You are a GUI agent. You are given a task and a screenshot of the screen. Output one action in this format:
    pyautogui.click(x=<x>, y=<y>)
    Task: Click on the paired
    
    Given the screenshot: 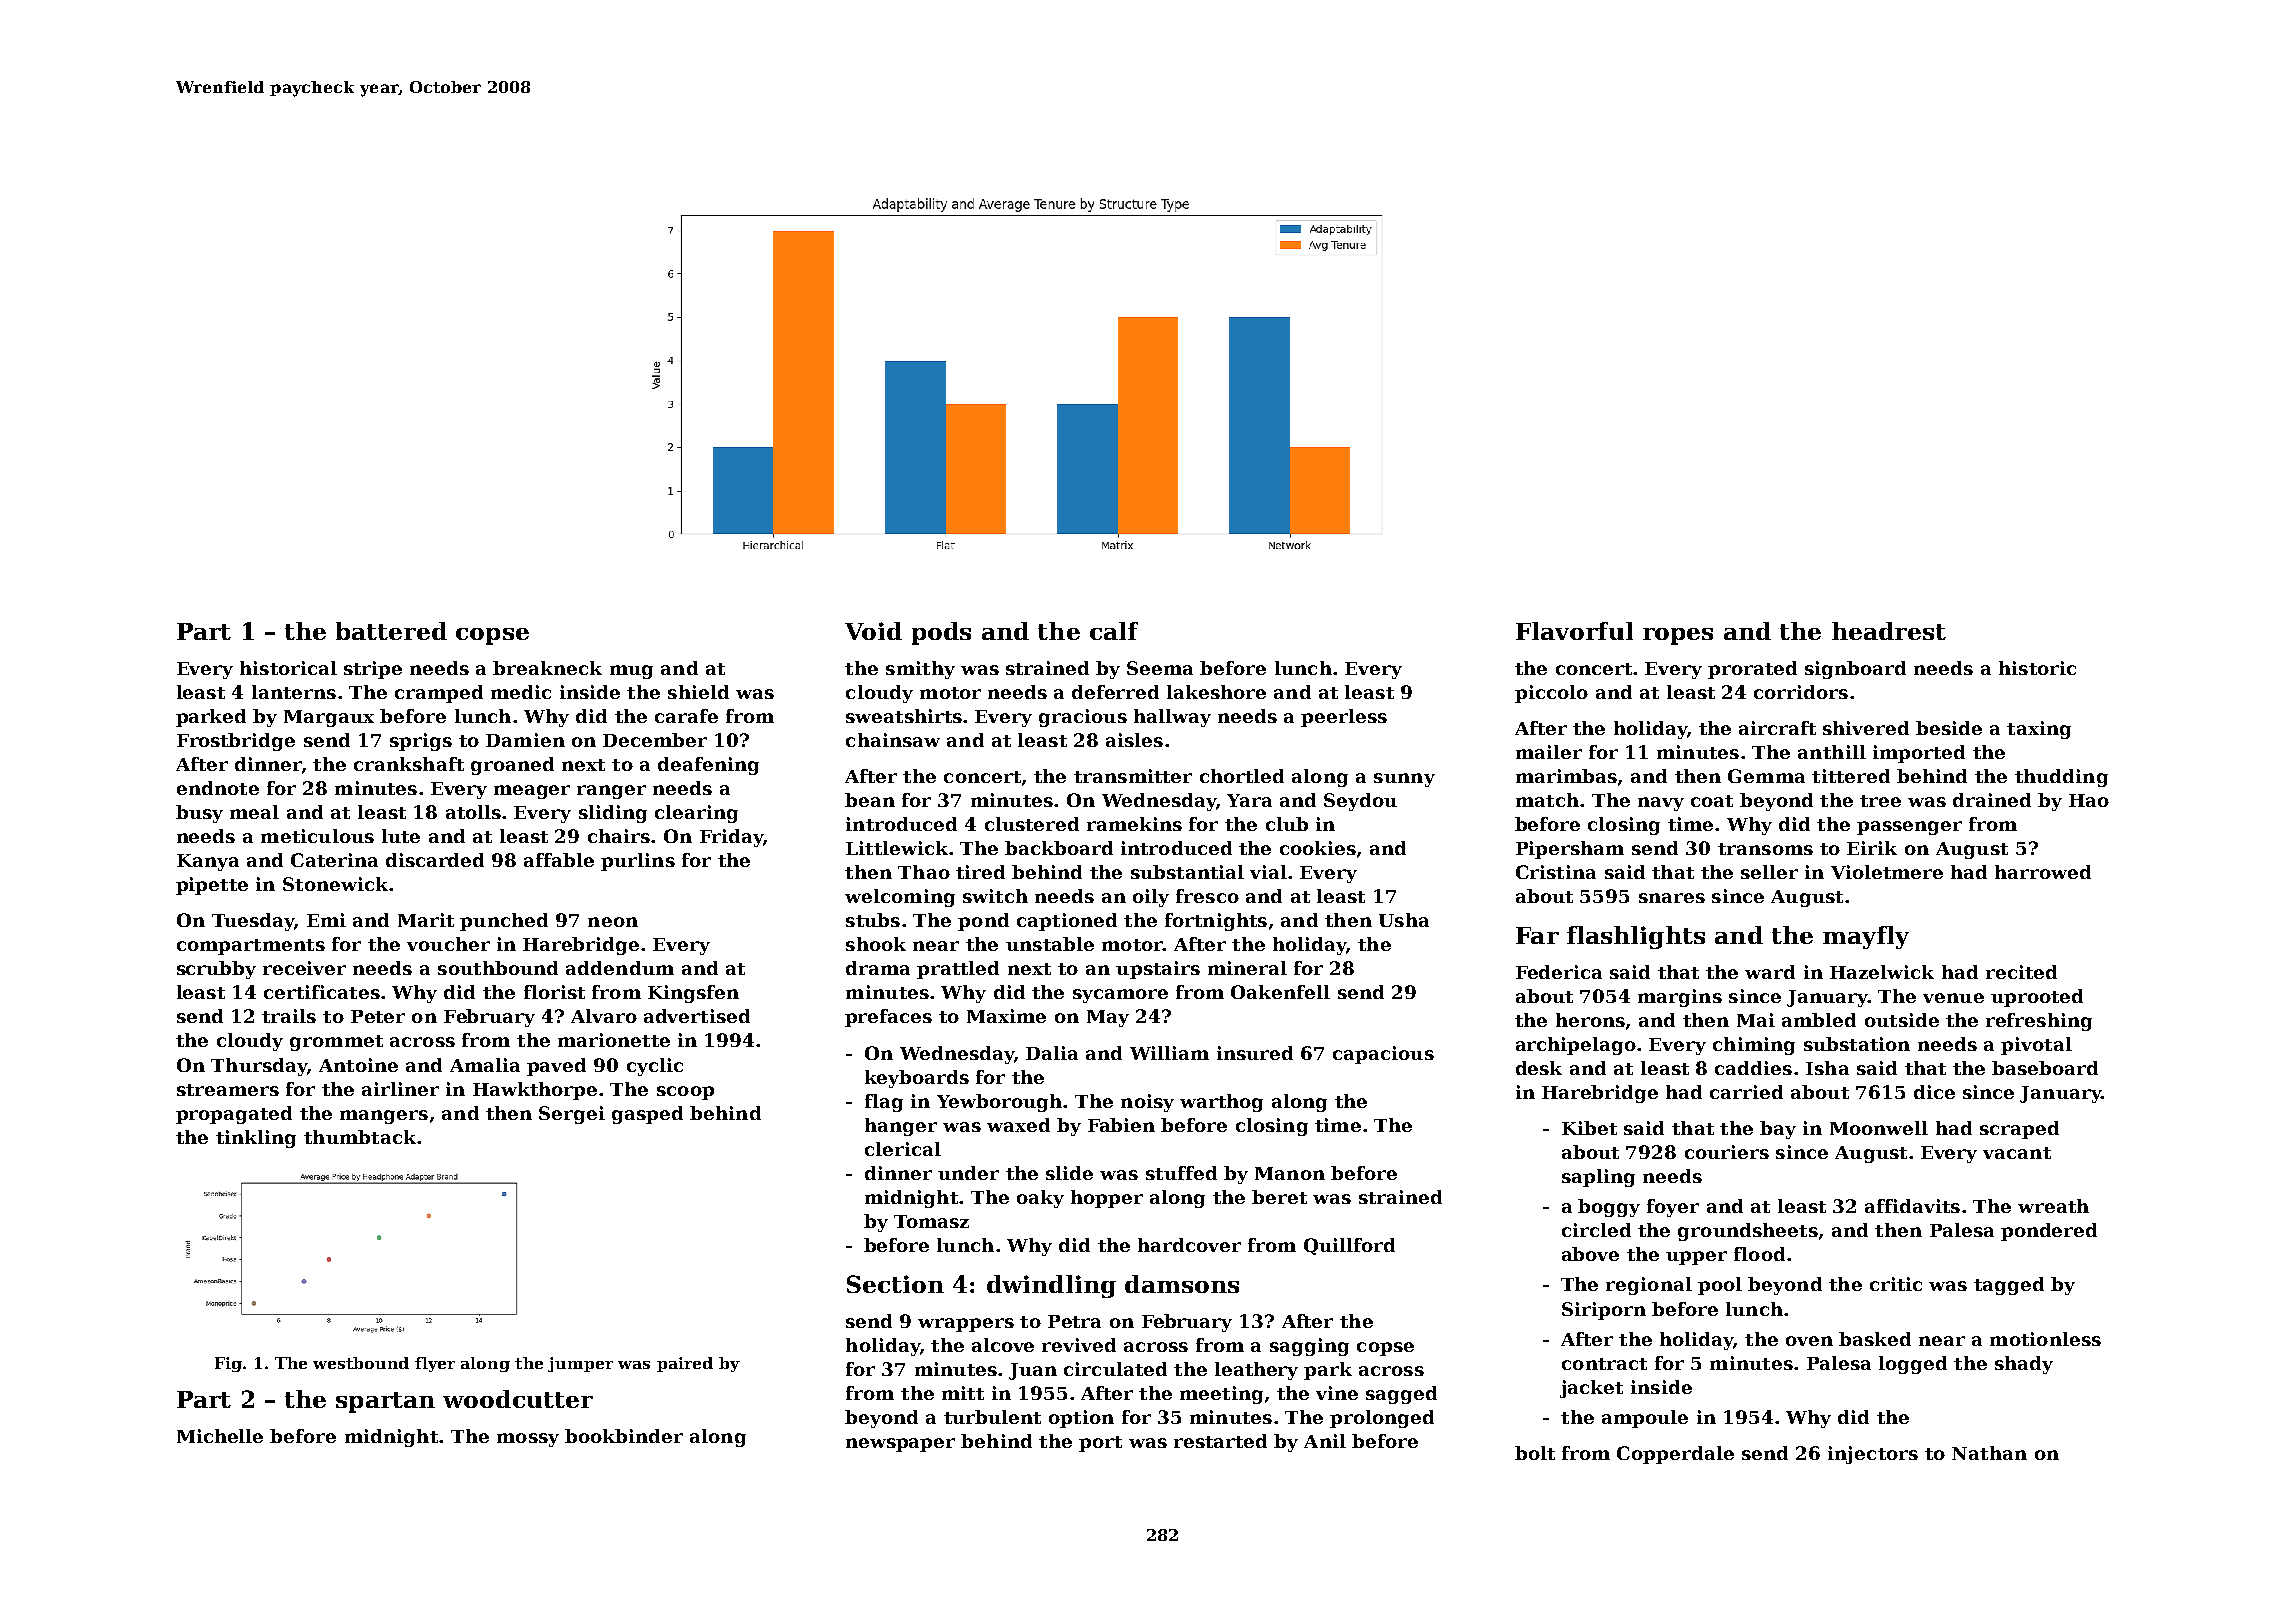 What is the action you would take?
    pyautogui.click(x=685, y=1364)
